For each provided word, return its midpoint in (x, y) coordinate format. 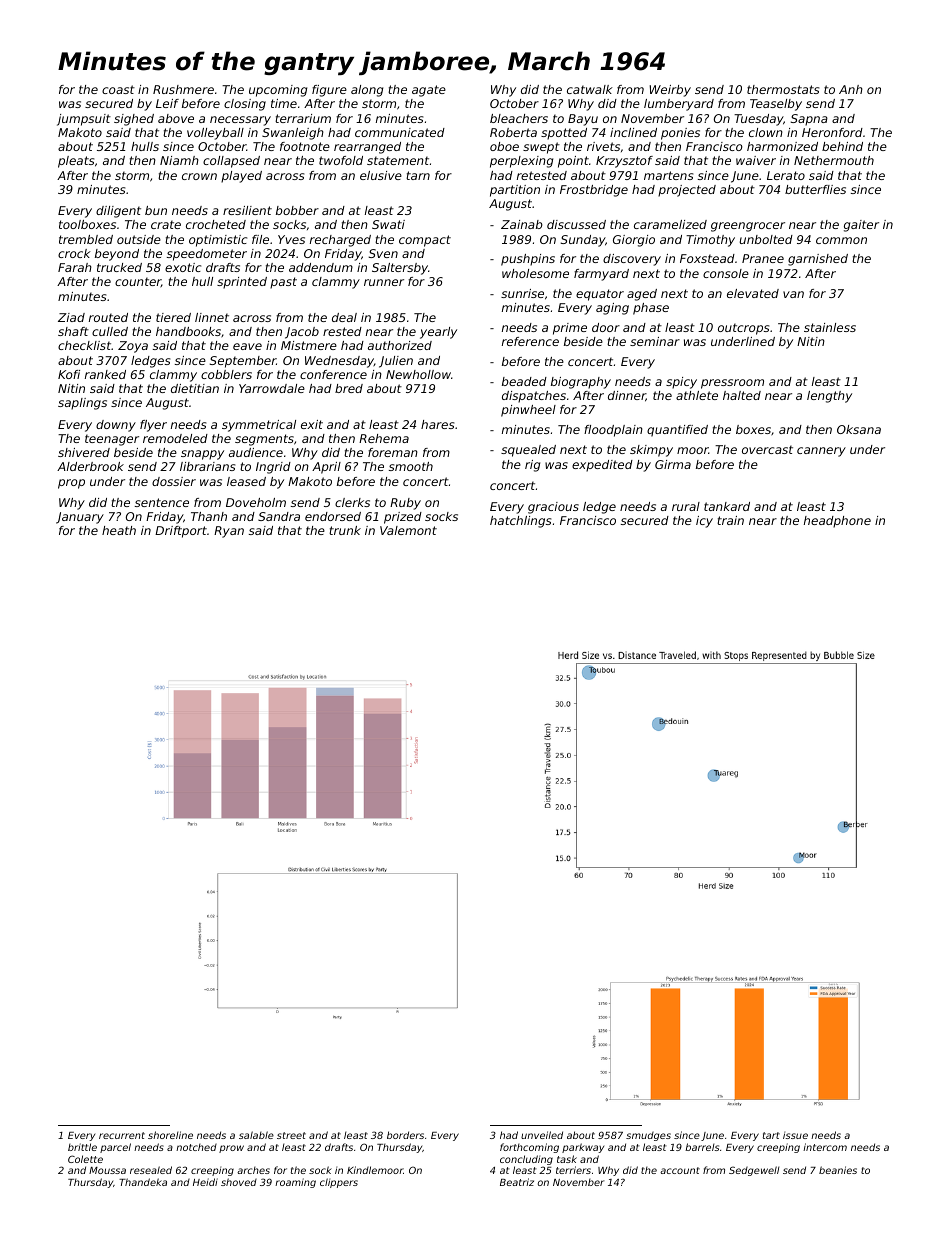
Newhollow (418, 374)
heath (119, 530)
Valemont (408, 530)
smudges (648, 1136)
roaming (295, 1183)
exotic (183, 267)
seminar (655, 341)
